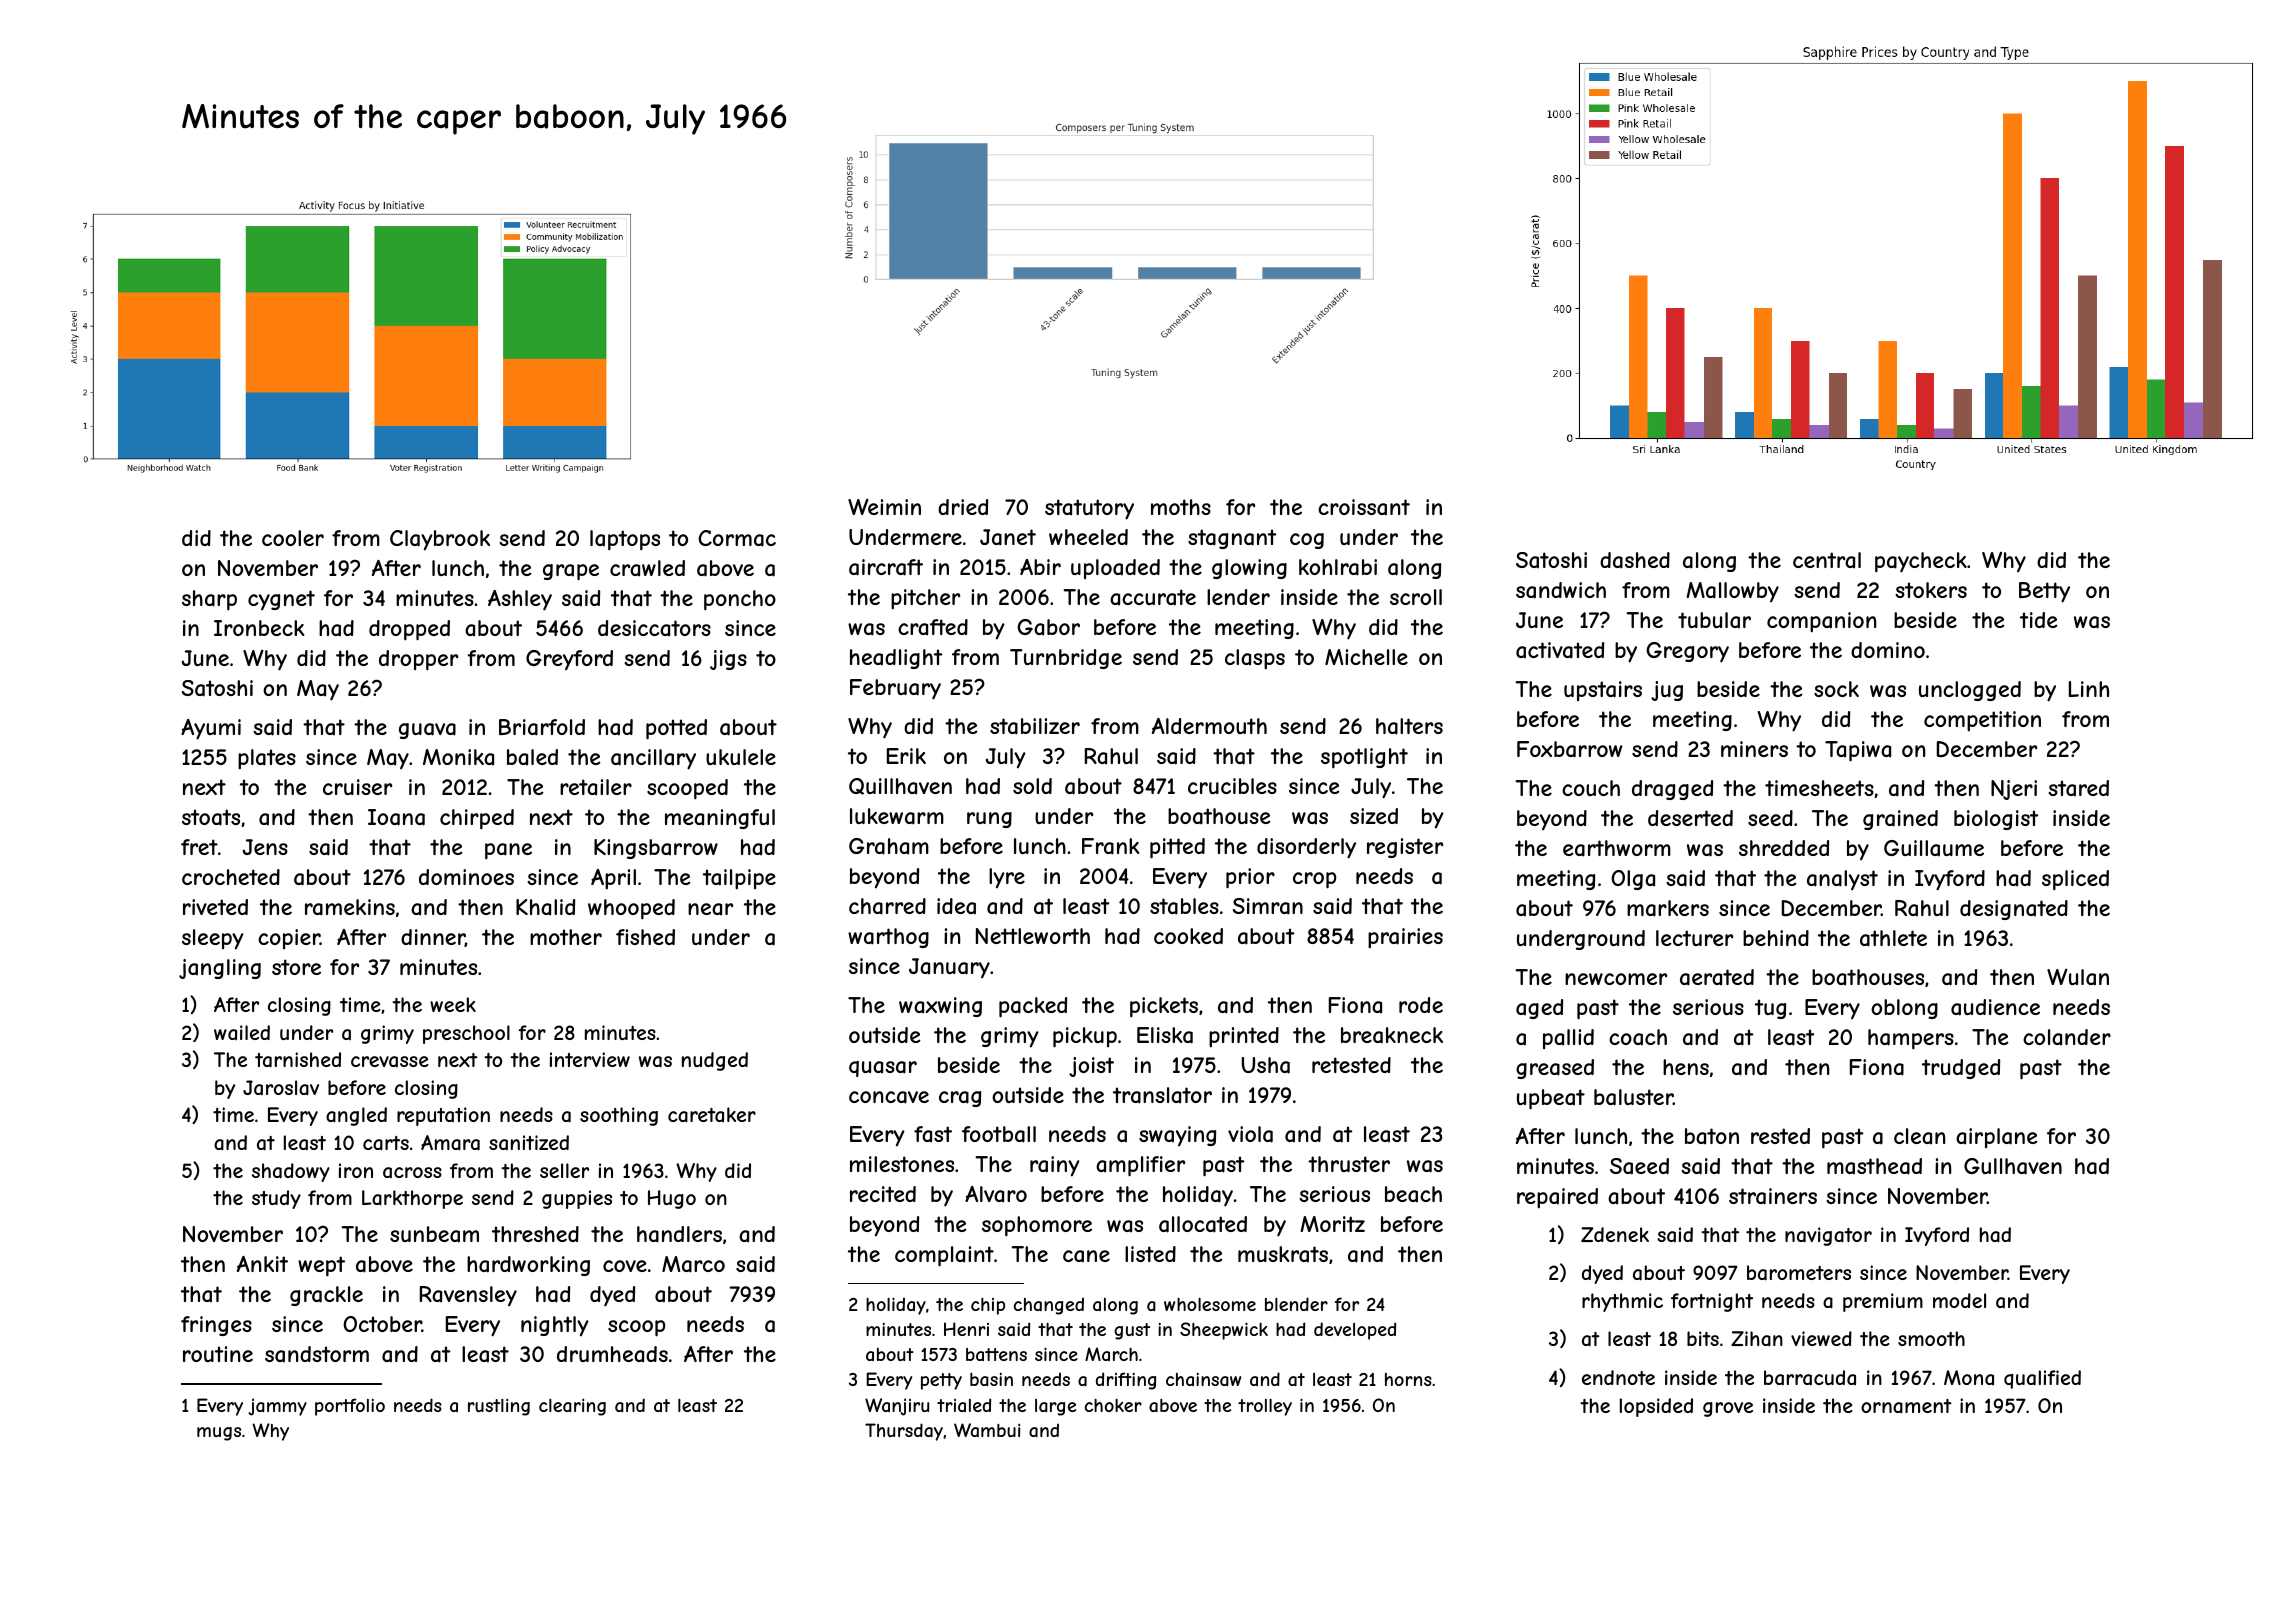 The height and width of the image is (1620, 2292). I want to click on pitcher, so click(925, 599).
